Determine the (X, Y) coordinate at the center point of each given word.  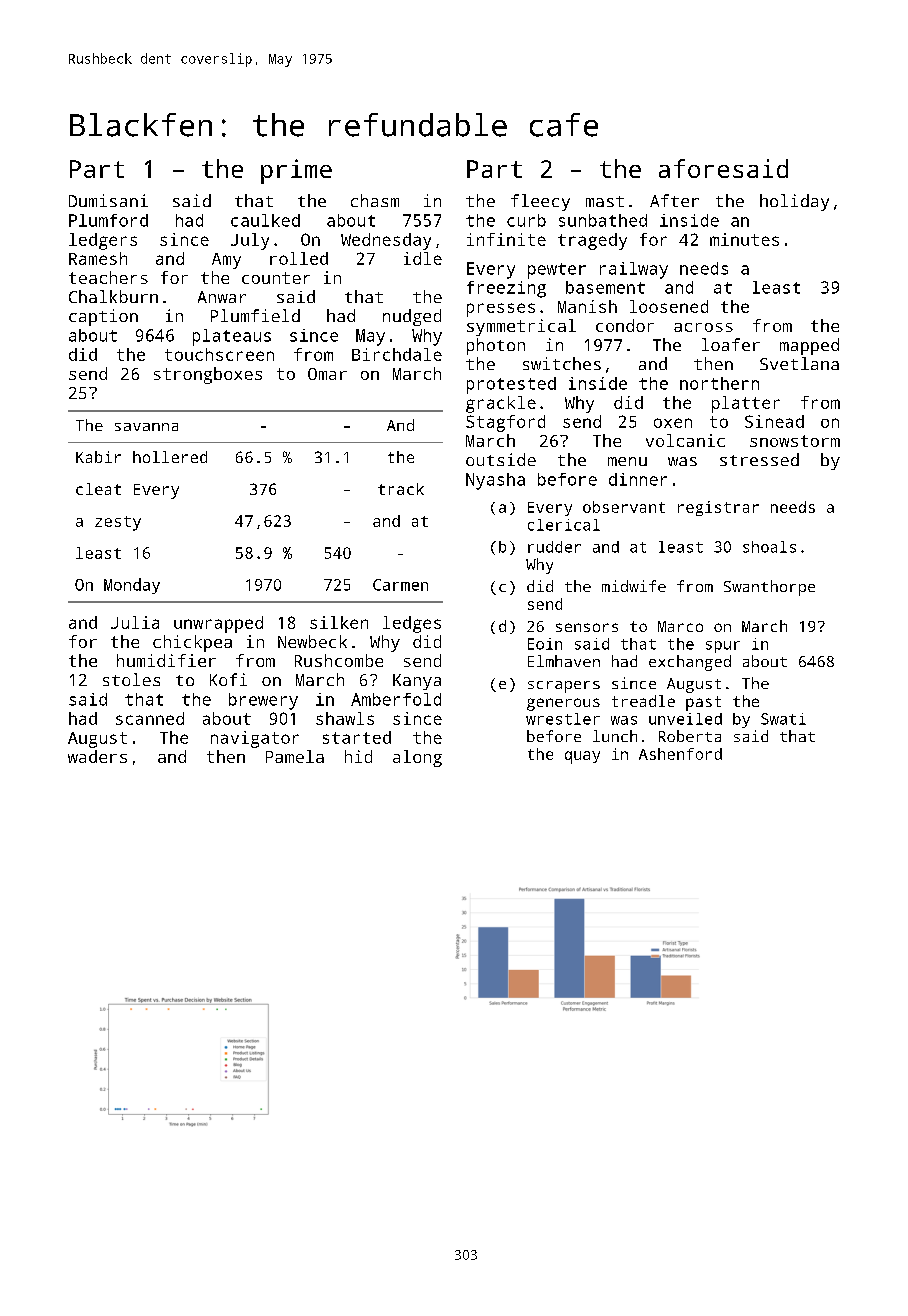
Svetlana (799, 363)
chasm (375, 200)
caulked (265, 220)
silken (339, 622)
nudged (412, 317)
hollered (170, 457)
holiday (794, 202)
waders (97, 756)
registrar (718, 508)
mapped (809, 346)
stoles (131, 679)
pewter (557, 271)
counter (276, 278)
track (401, 489)
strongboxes (208, 375)
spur (723, 647)
